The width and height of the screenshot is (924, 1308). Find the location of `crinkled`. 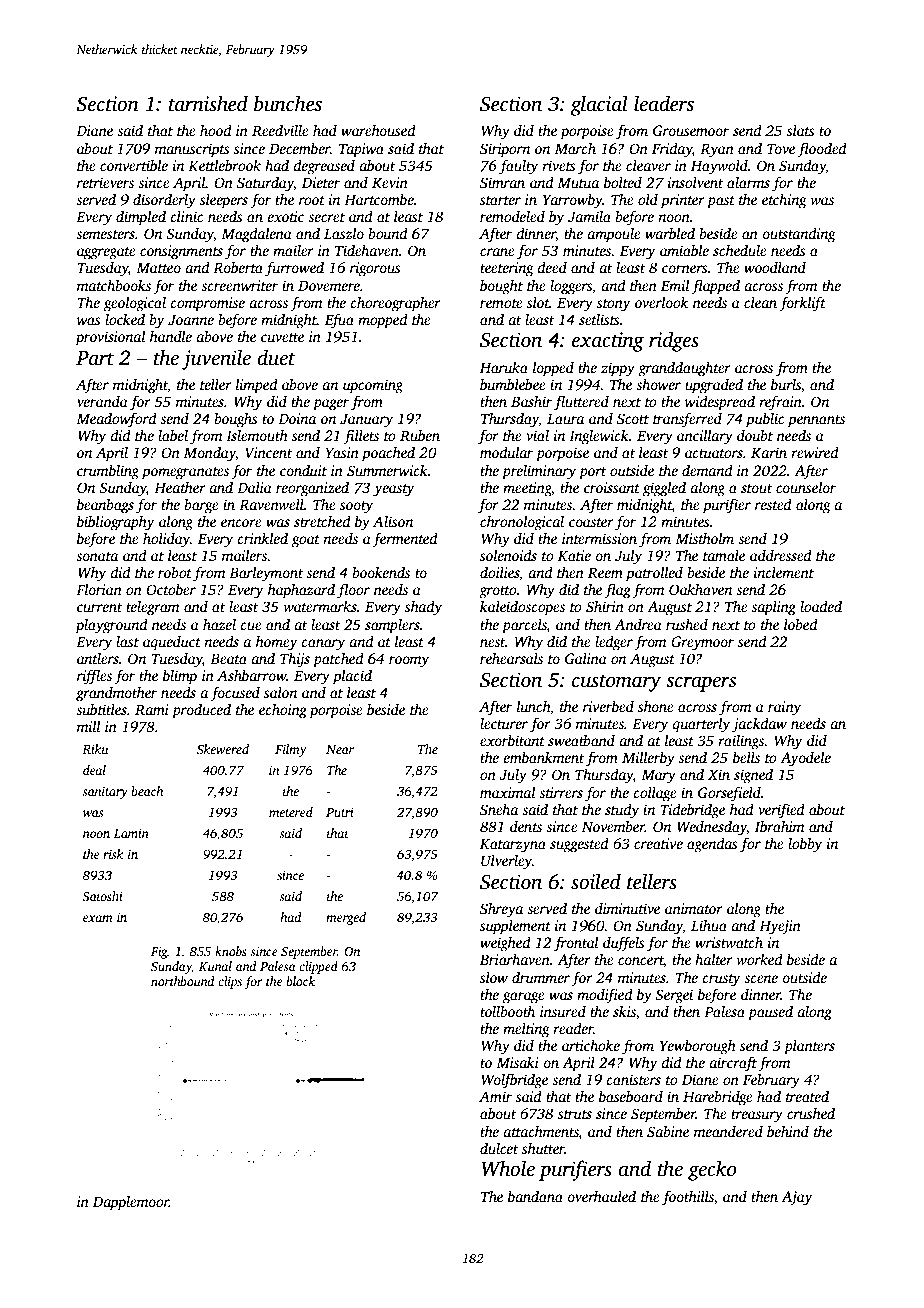

crinkled is located at coordinates (262, 538).
